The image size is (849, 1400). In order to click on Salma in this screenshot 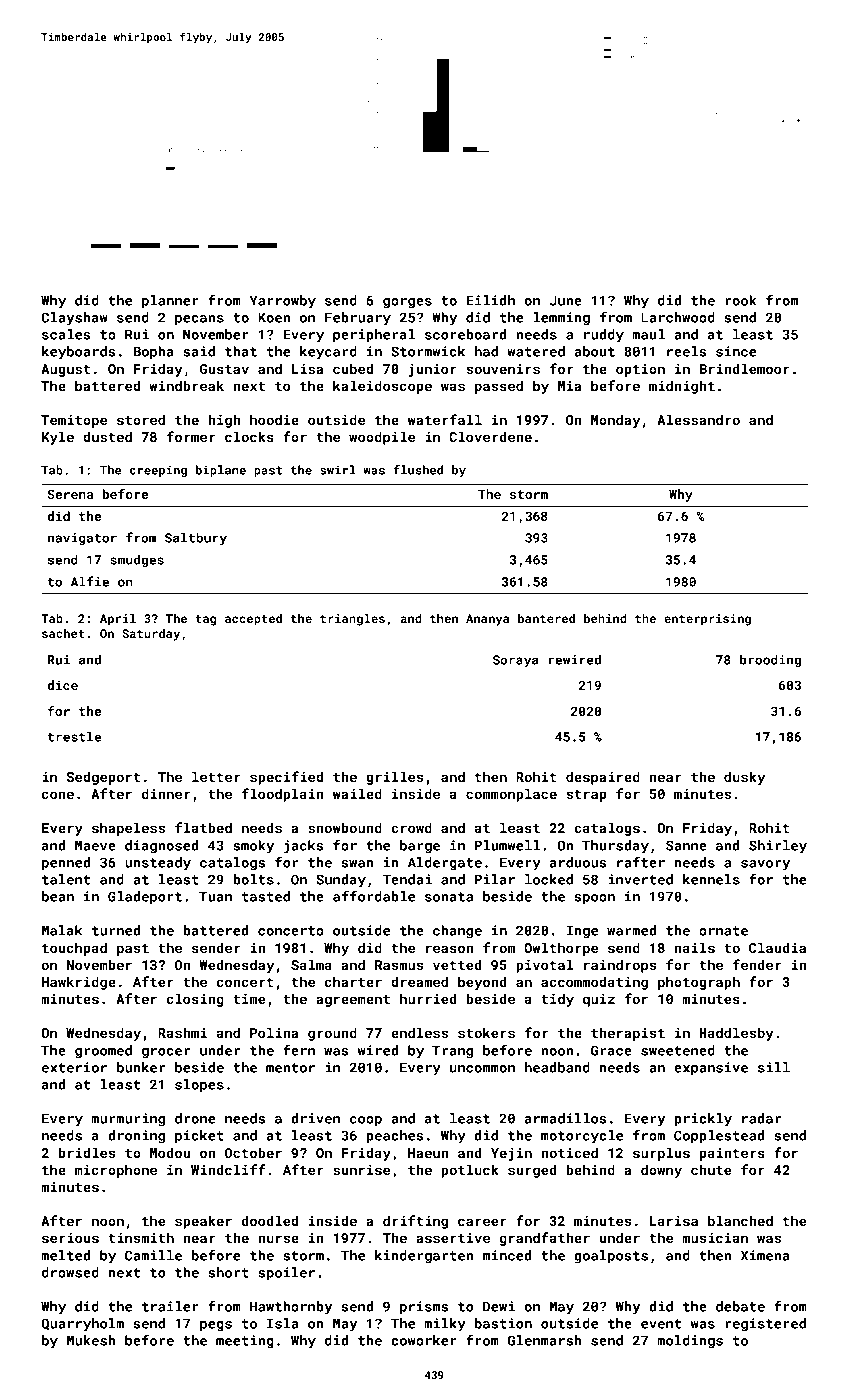, I will do `click(311, 964)`.
